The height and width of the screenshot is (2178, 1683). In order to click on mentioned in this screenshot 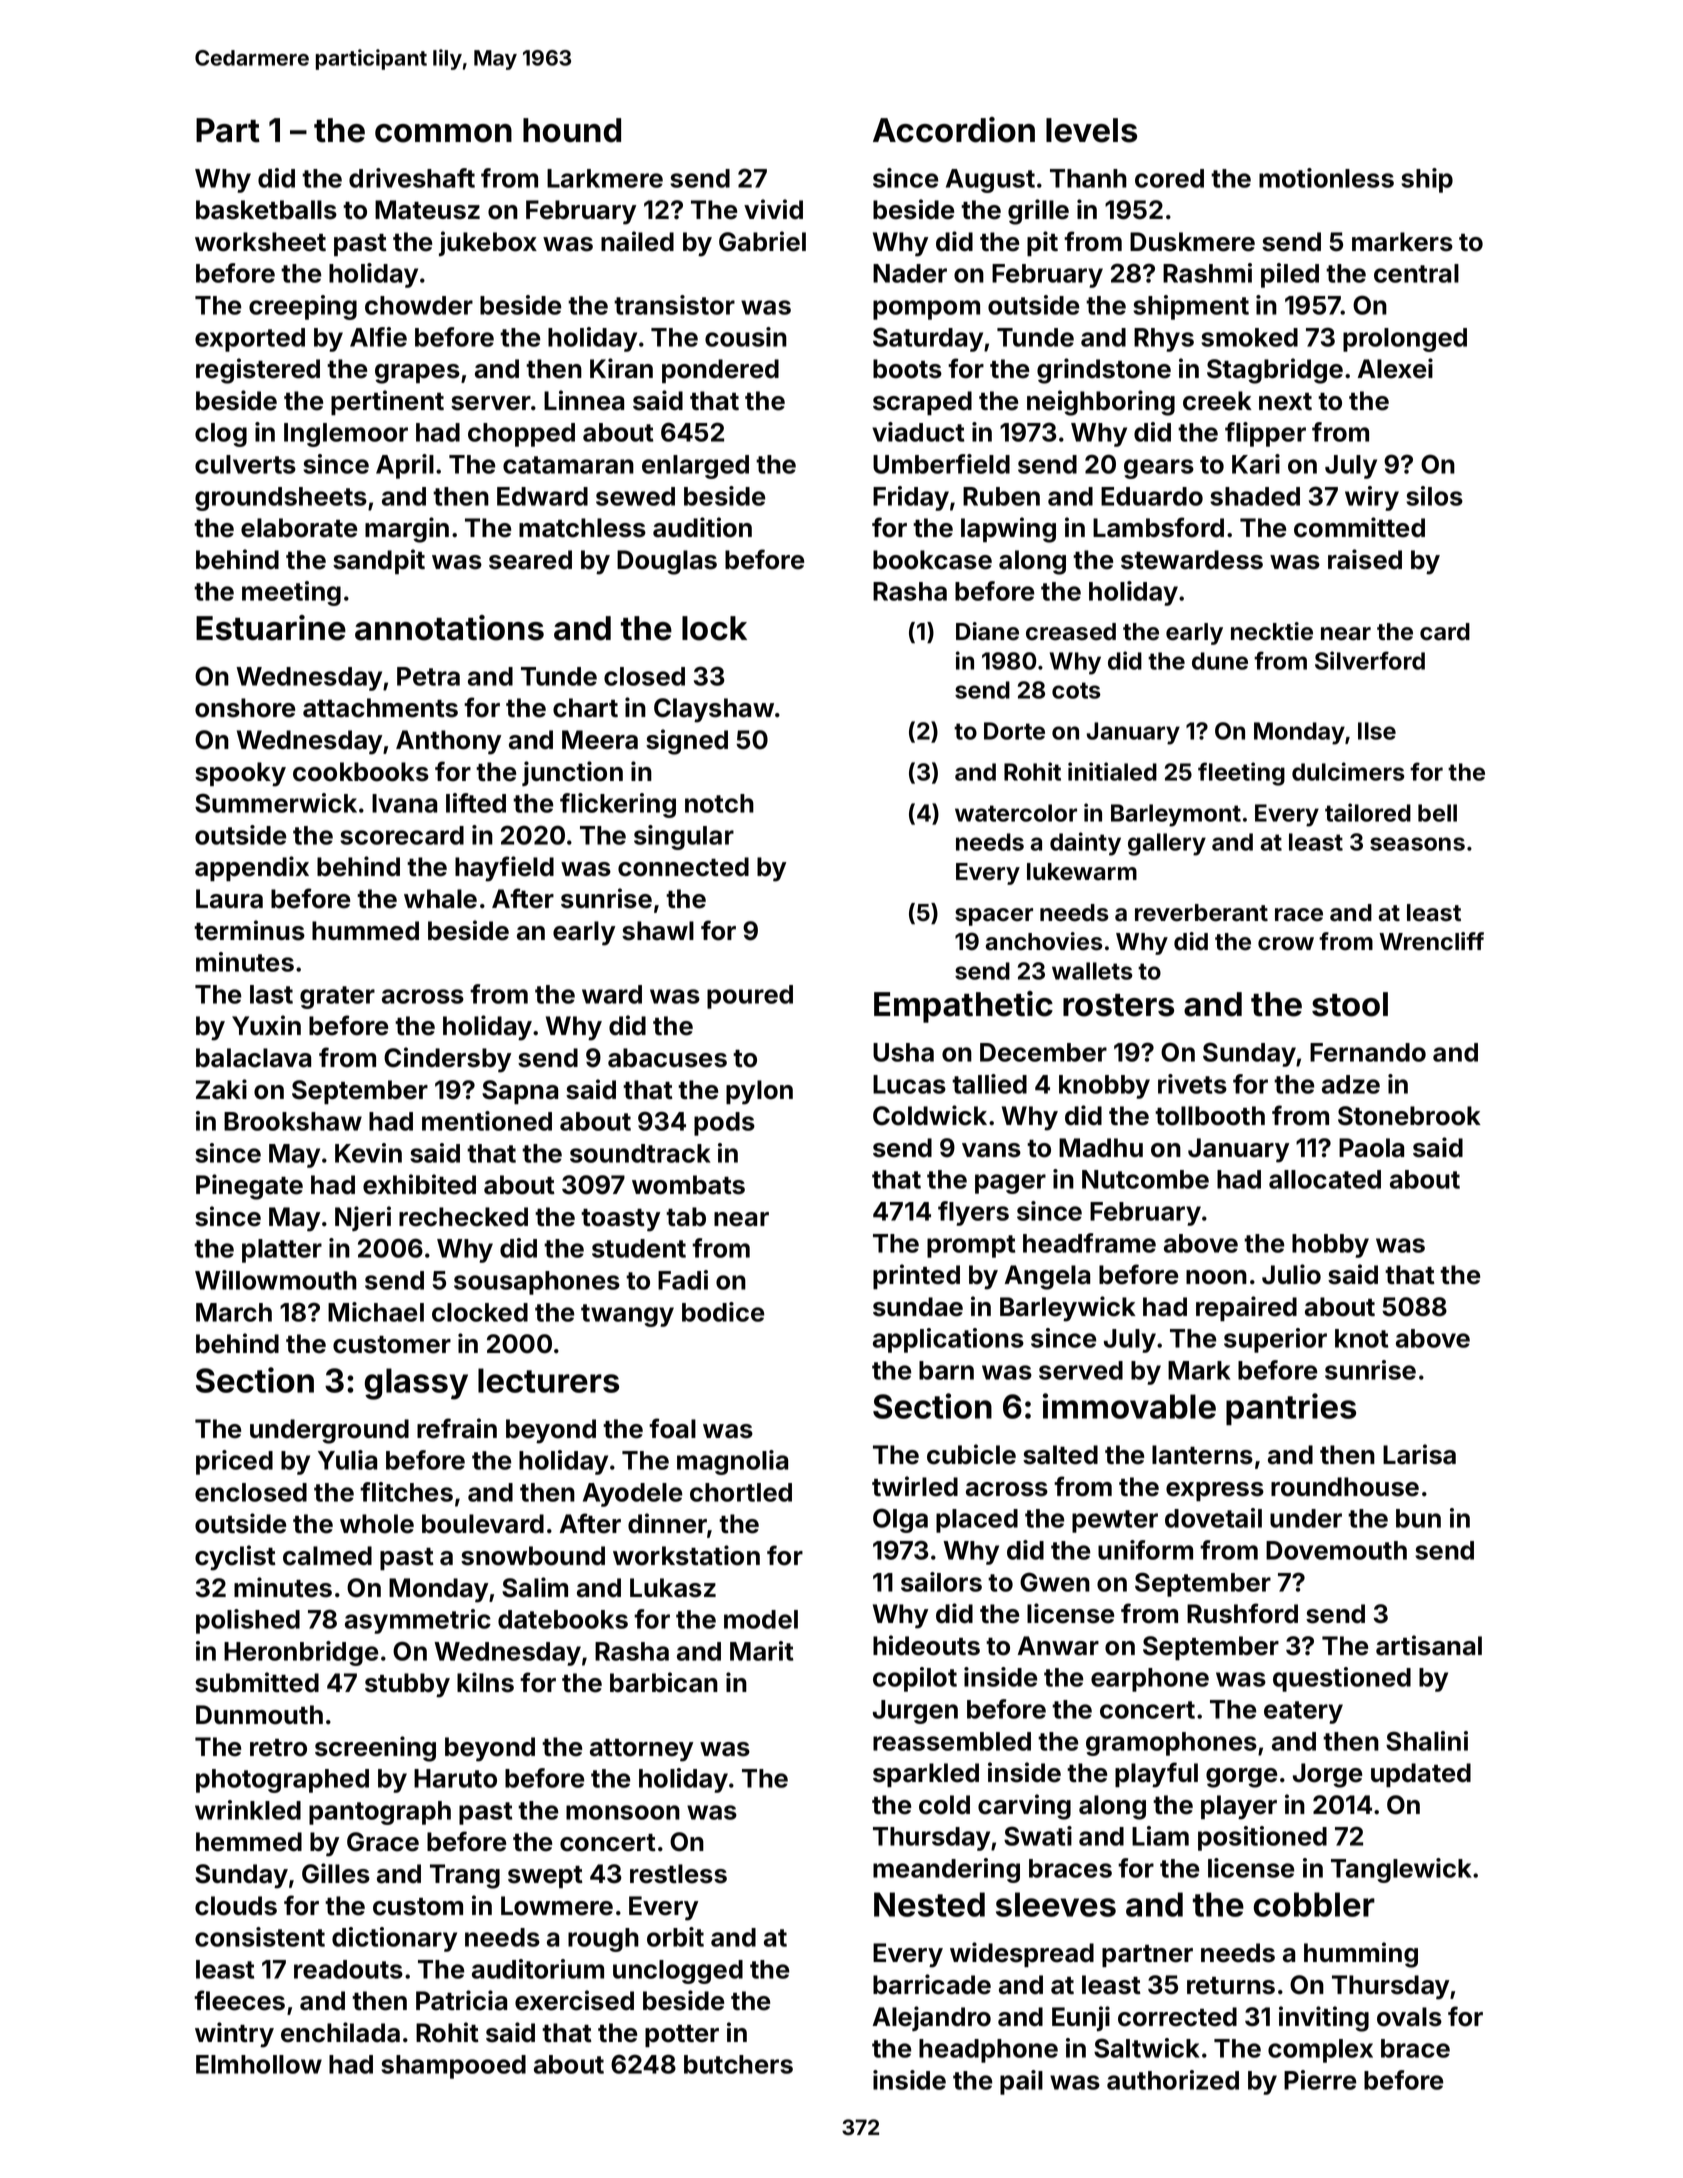, I will do `click(487, 1121)`.
